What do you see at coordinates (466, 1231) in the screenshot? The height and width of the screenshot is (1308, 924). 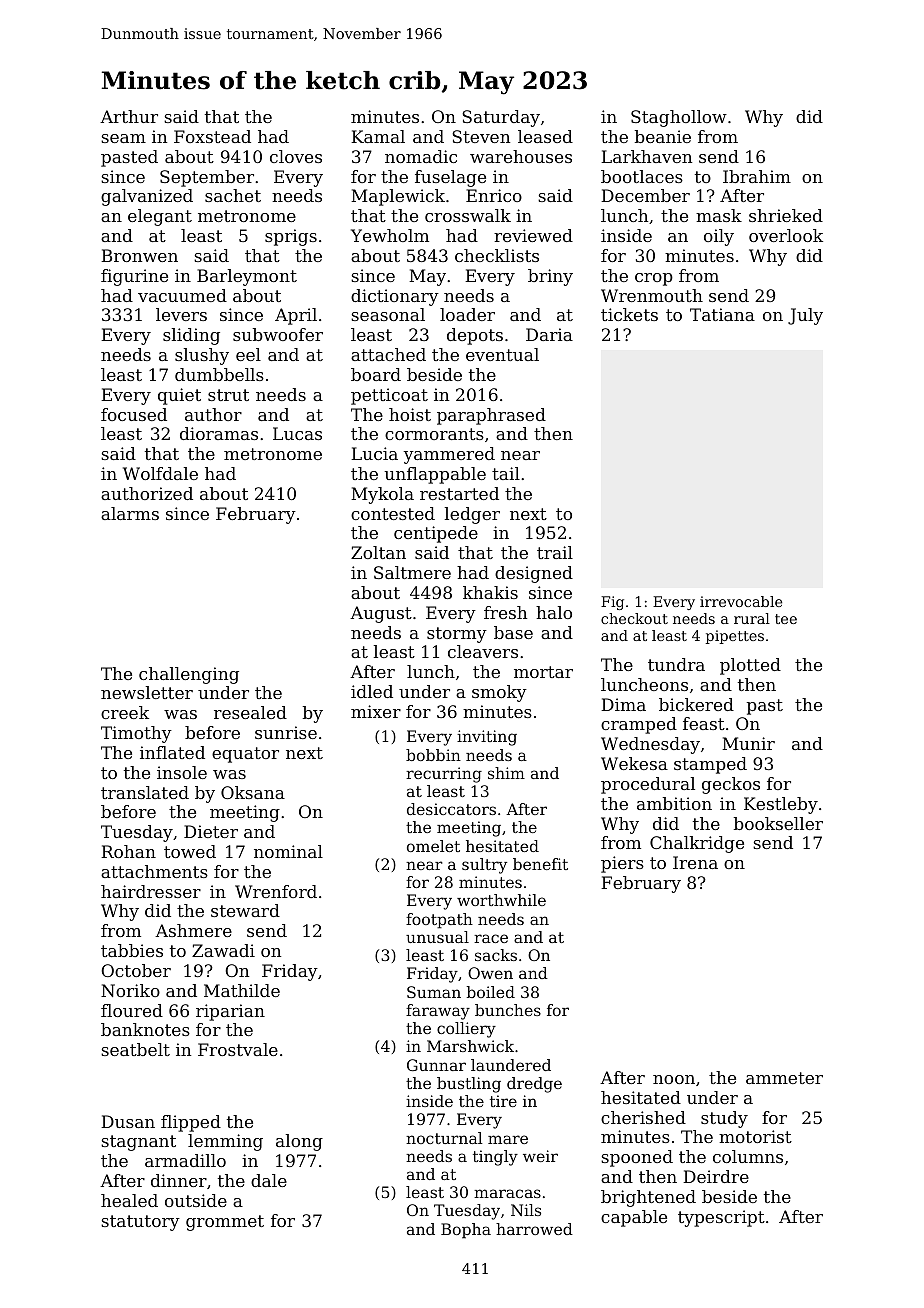 I see `Bopha` at bounding box center [466, 1231].
